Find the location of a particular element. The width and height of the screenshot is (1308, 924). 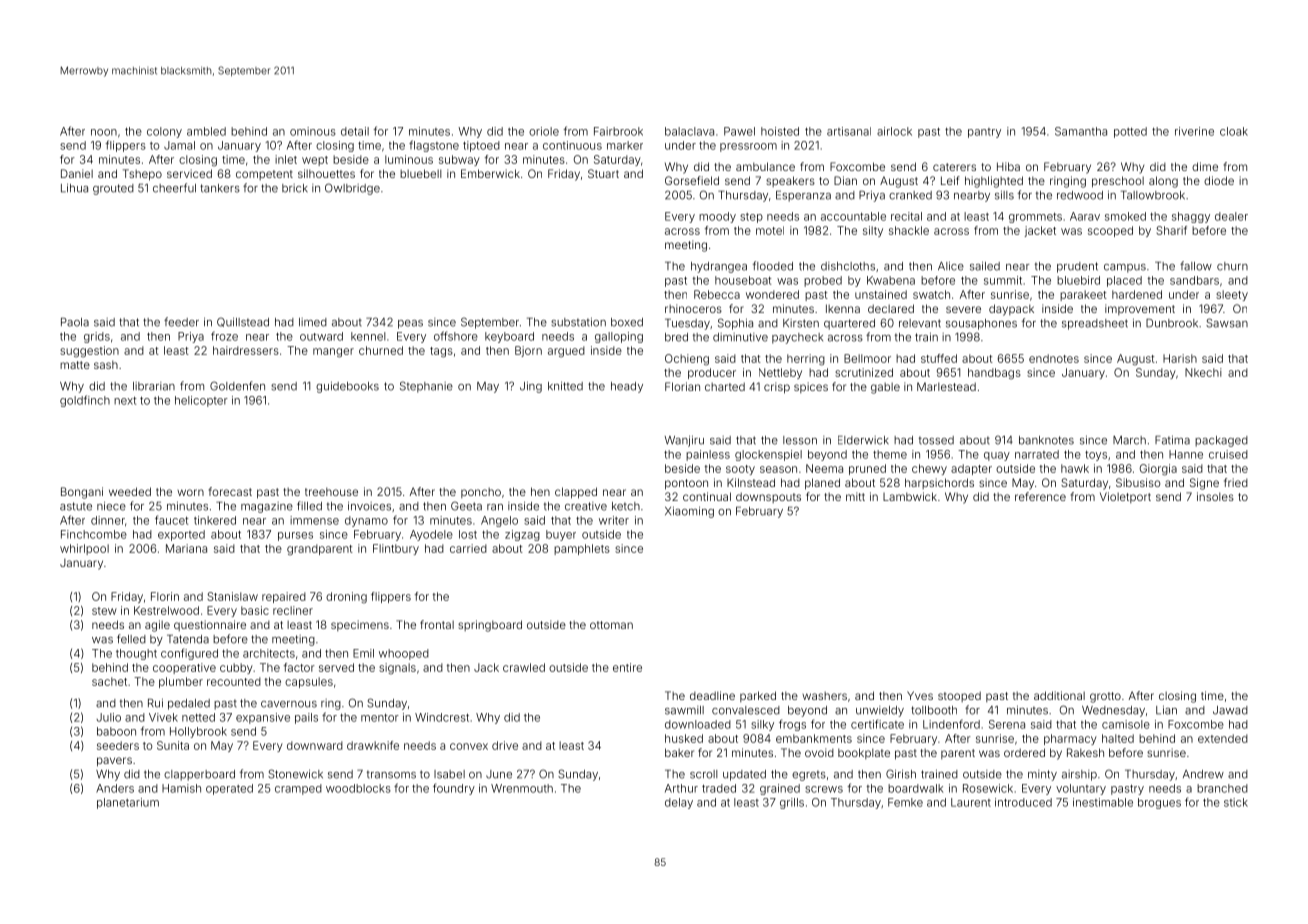

airlock is located at coordinates (894, 131).
